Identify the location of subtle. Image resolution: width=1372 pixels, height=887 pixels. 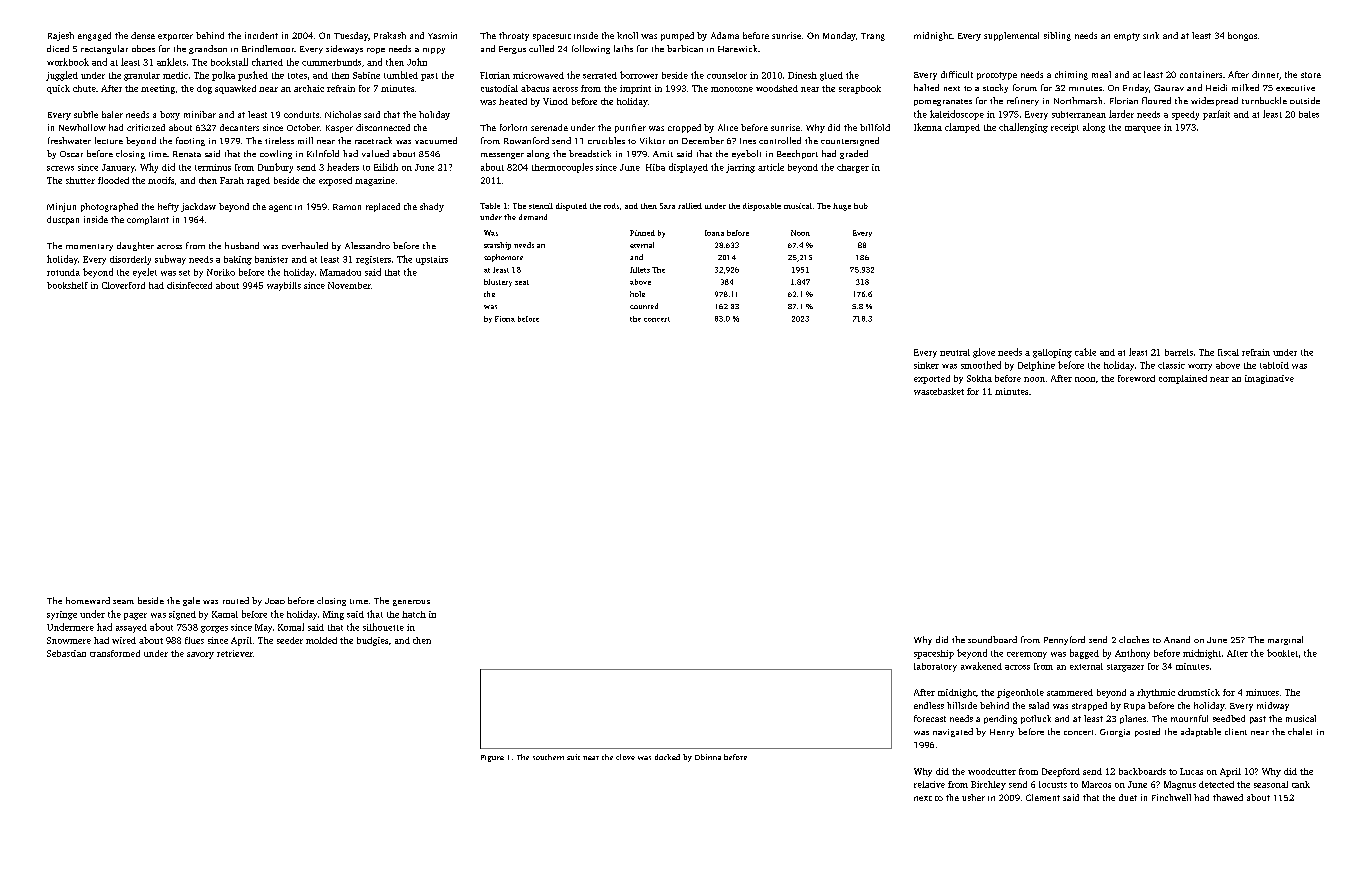
(86, 114).
